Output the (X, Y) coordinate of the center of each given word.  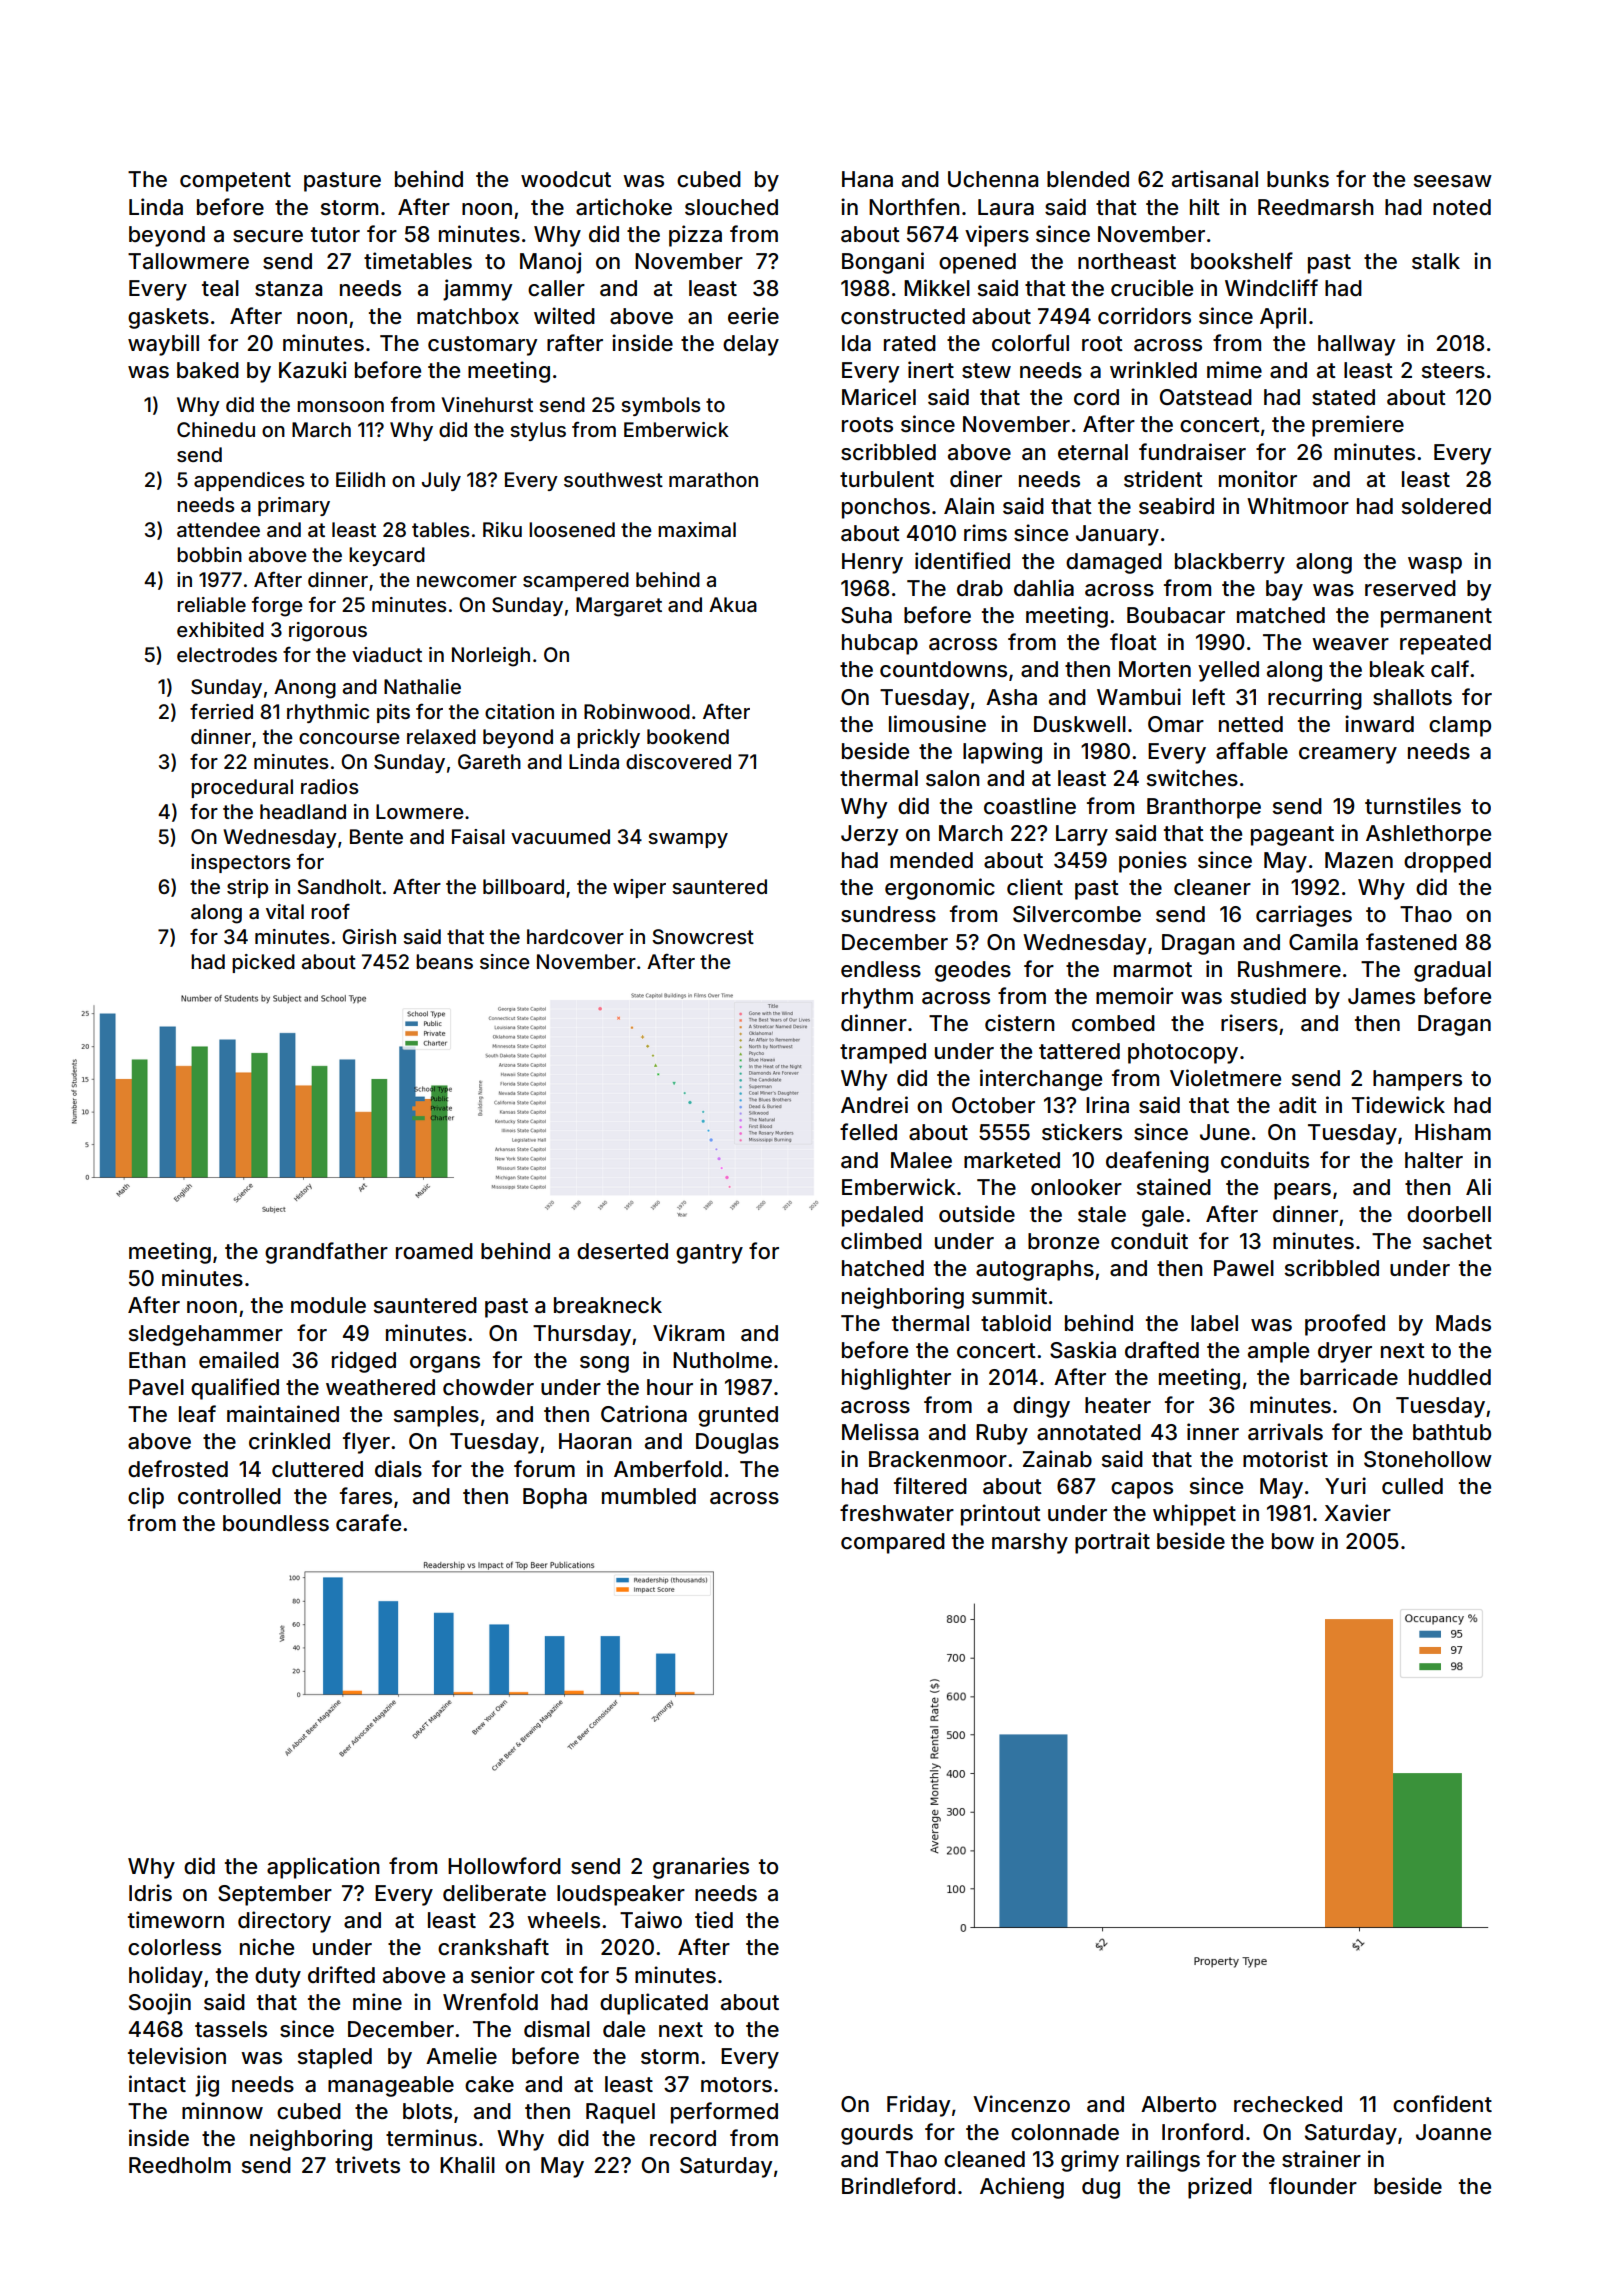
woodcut (566, 179)
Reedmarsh (1316, 207)
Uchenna (993, 179)
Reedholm (180, 2165)
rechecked (1288, 2104)
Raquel (620, 2113)
